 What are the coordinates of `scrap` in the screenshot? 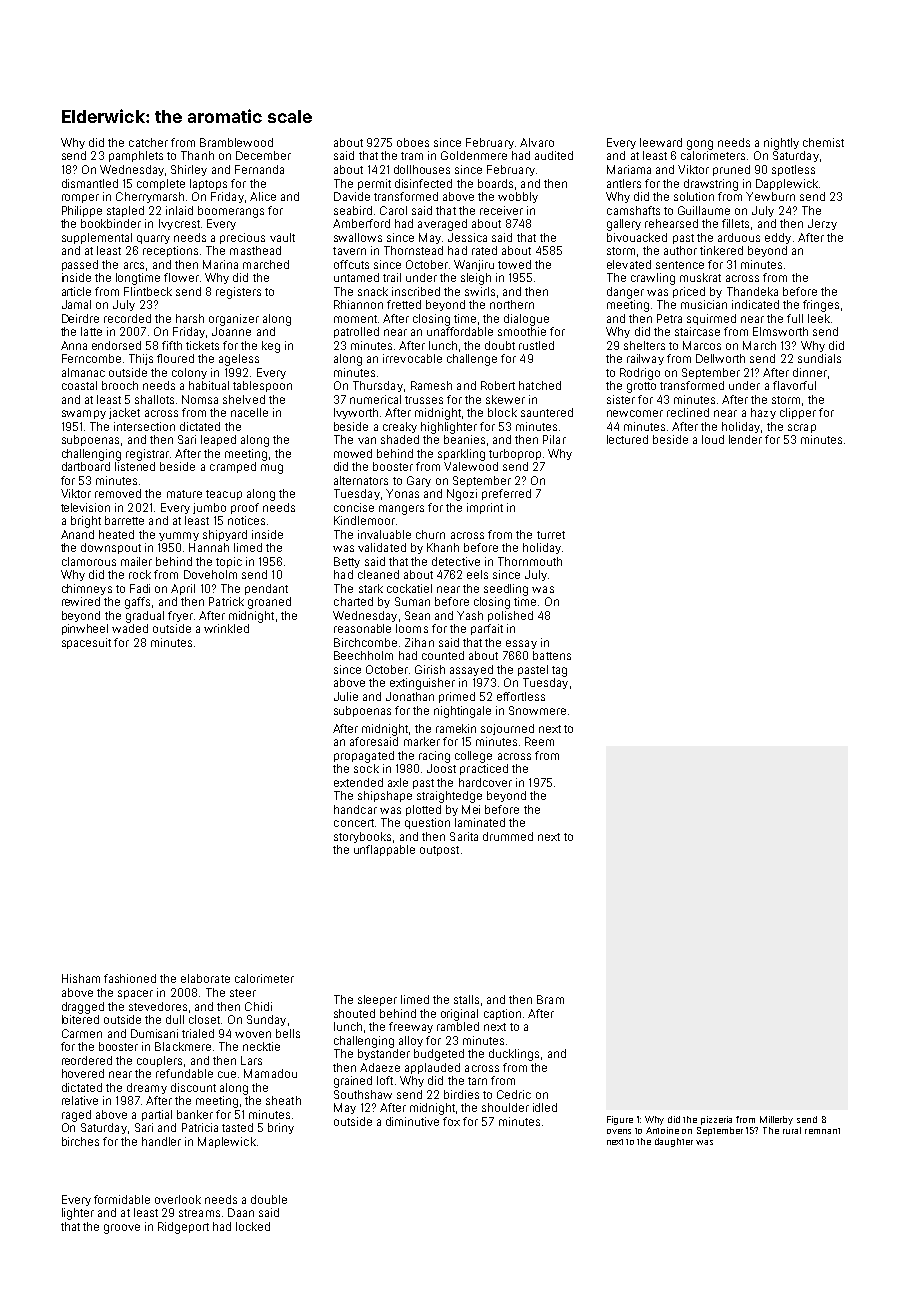 It's located at (802, 428).
